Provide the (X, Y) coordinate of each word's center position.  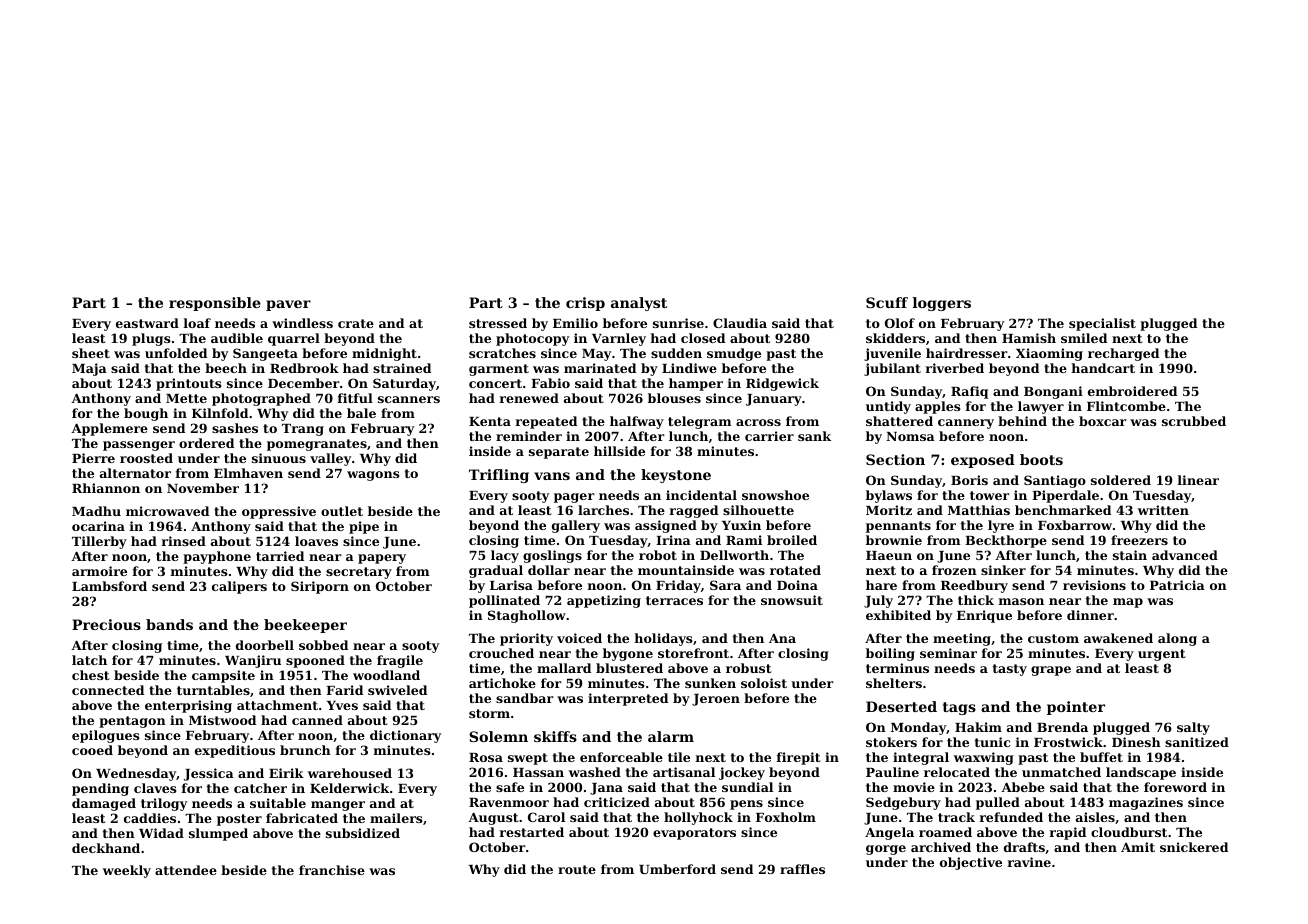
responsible (215, 304)
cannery (966, 424)
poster (239, 820)
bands (169, 624)
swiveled (397, 690)
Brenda (1062, 727)
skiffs (555, 736)
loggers (942, 304)
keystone (676, 476)
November (203, 488)
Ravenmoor (509, 802)
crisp (585, 304)
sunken (710, 683)
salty (1193, 728)
